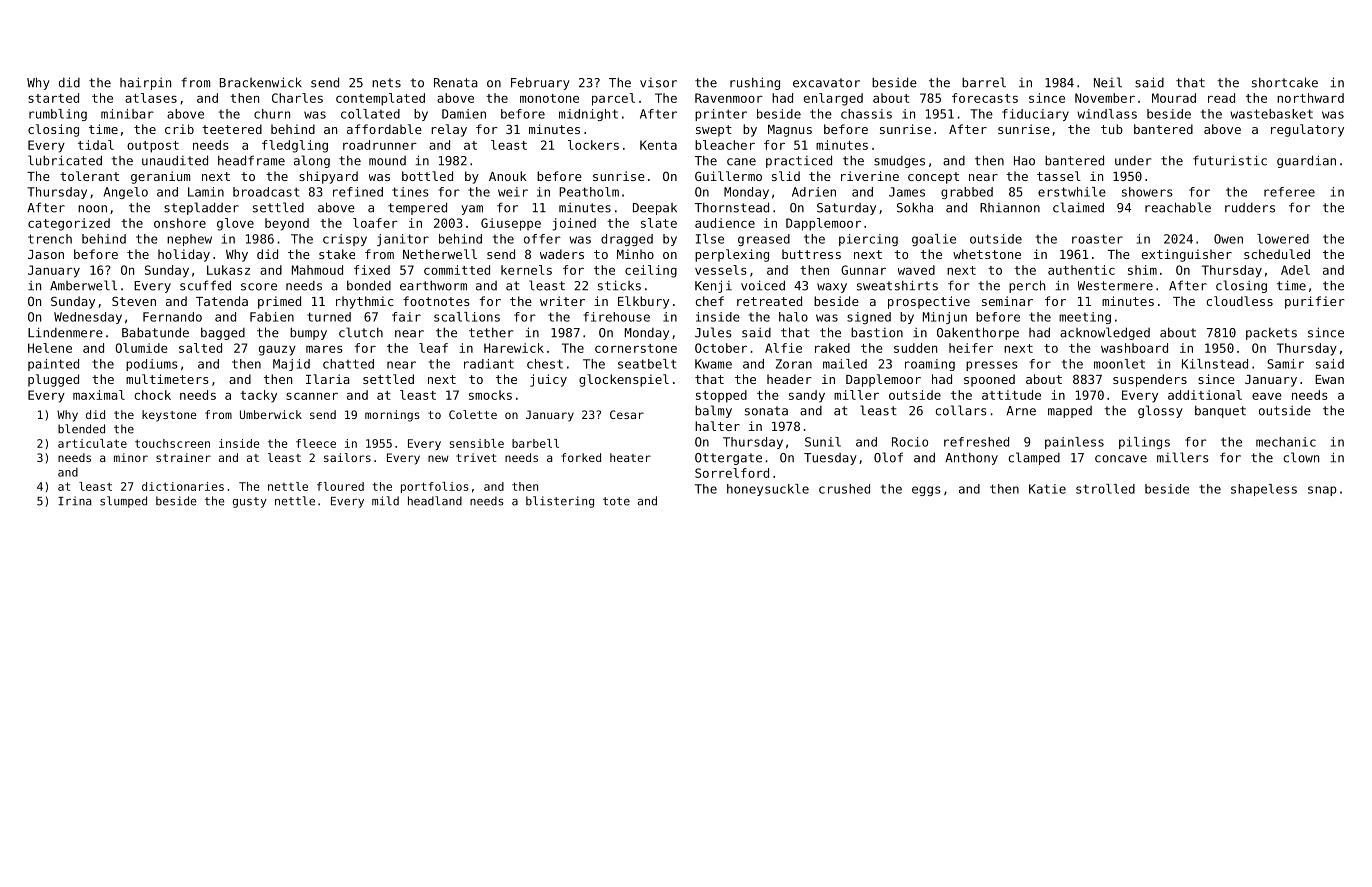 This screenshot has width=1372, height=887. Describe the element at coordinates (145, 83) in the screenshot. I see `hairpin` at that location.
